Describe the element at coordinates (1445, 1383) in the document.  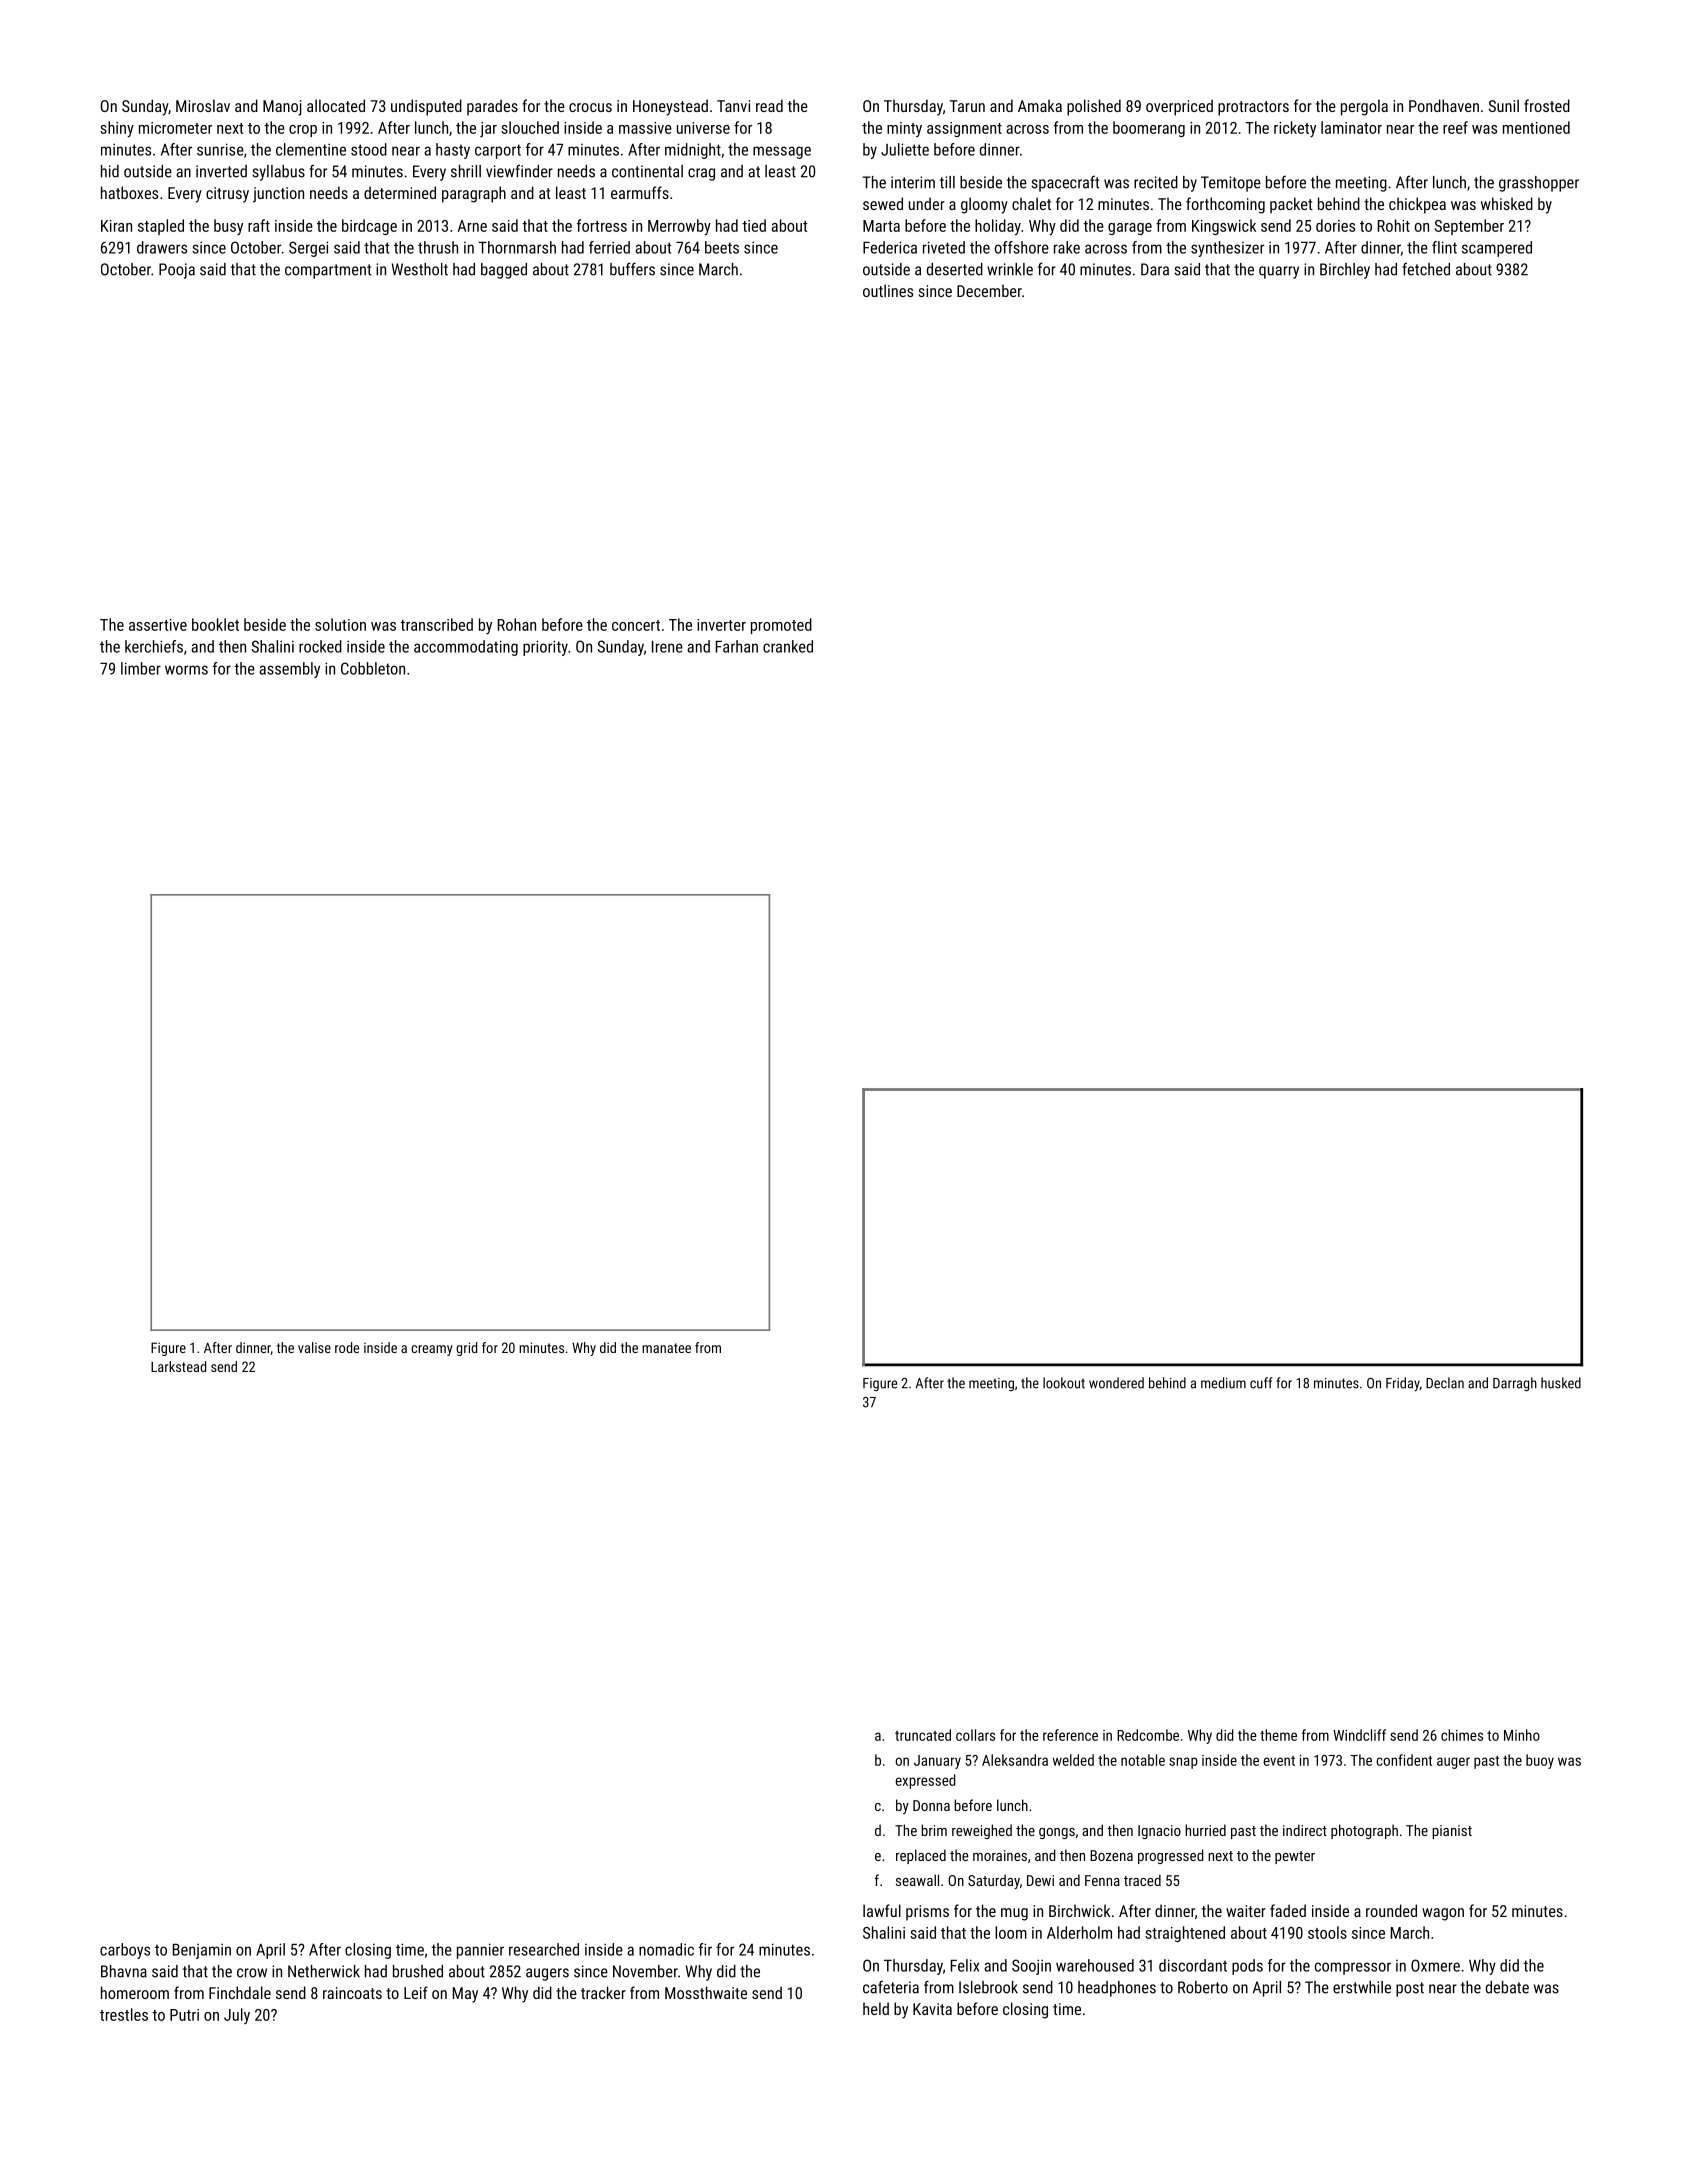
I see `Declan` at that location.
